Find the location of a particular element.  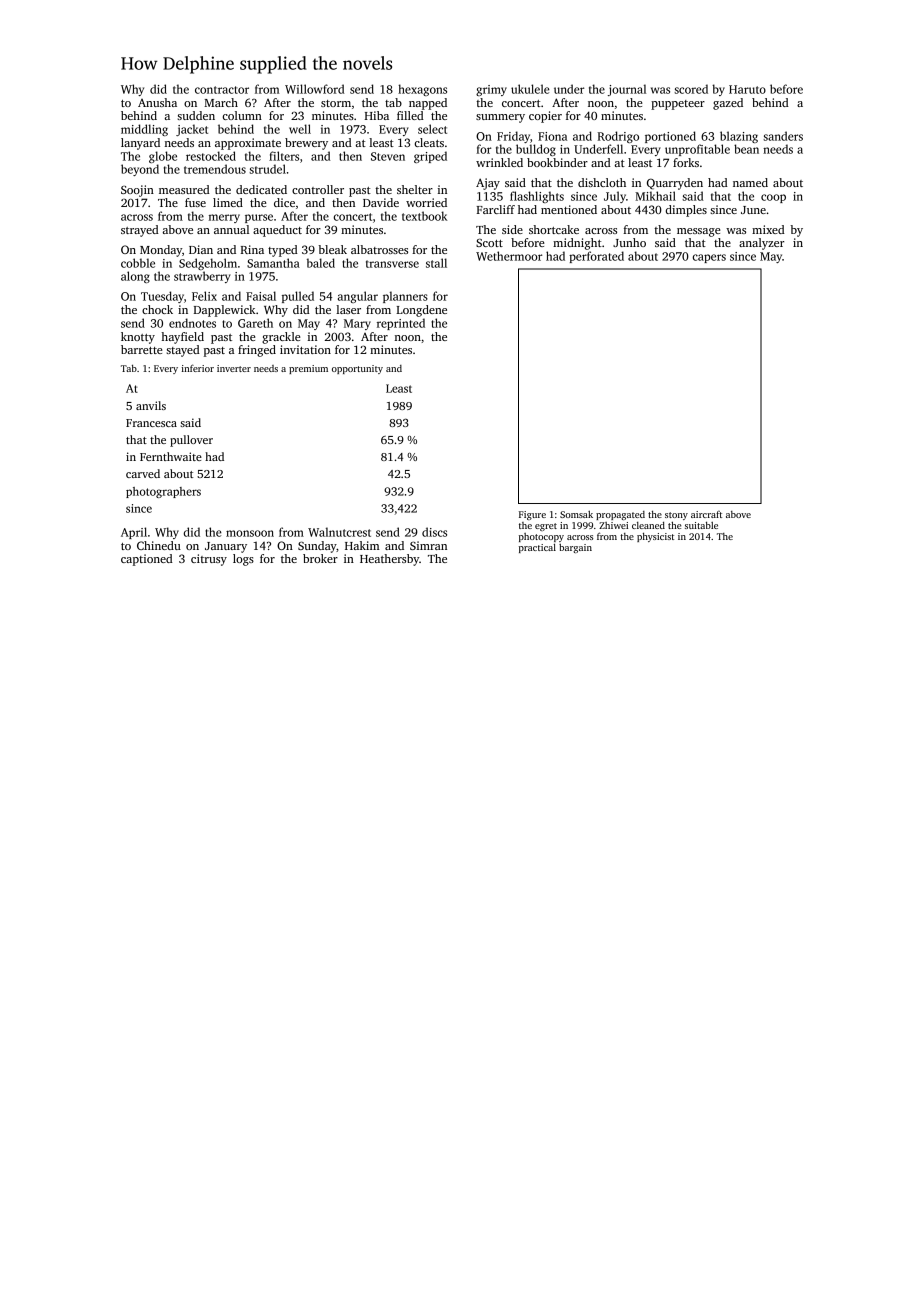

Figure is located at coordinates (532, 515).
